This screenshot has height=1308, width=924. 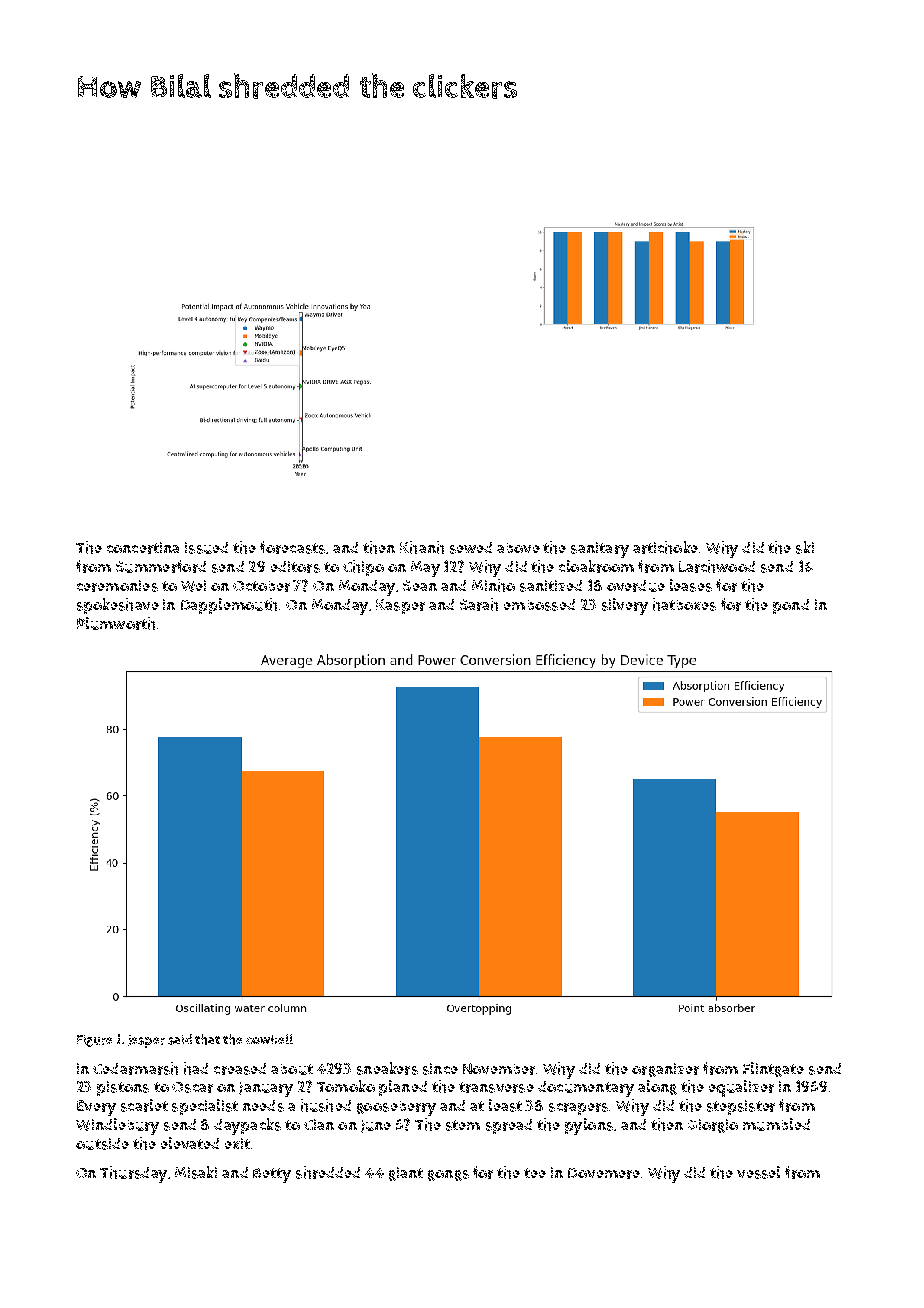 I want to click on Plumworth, so click(x=116, y=623).
